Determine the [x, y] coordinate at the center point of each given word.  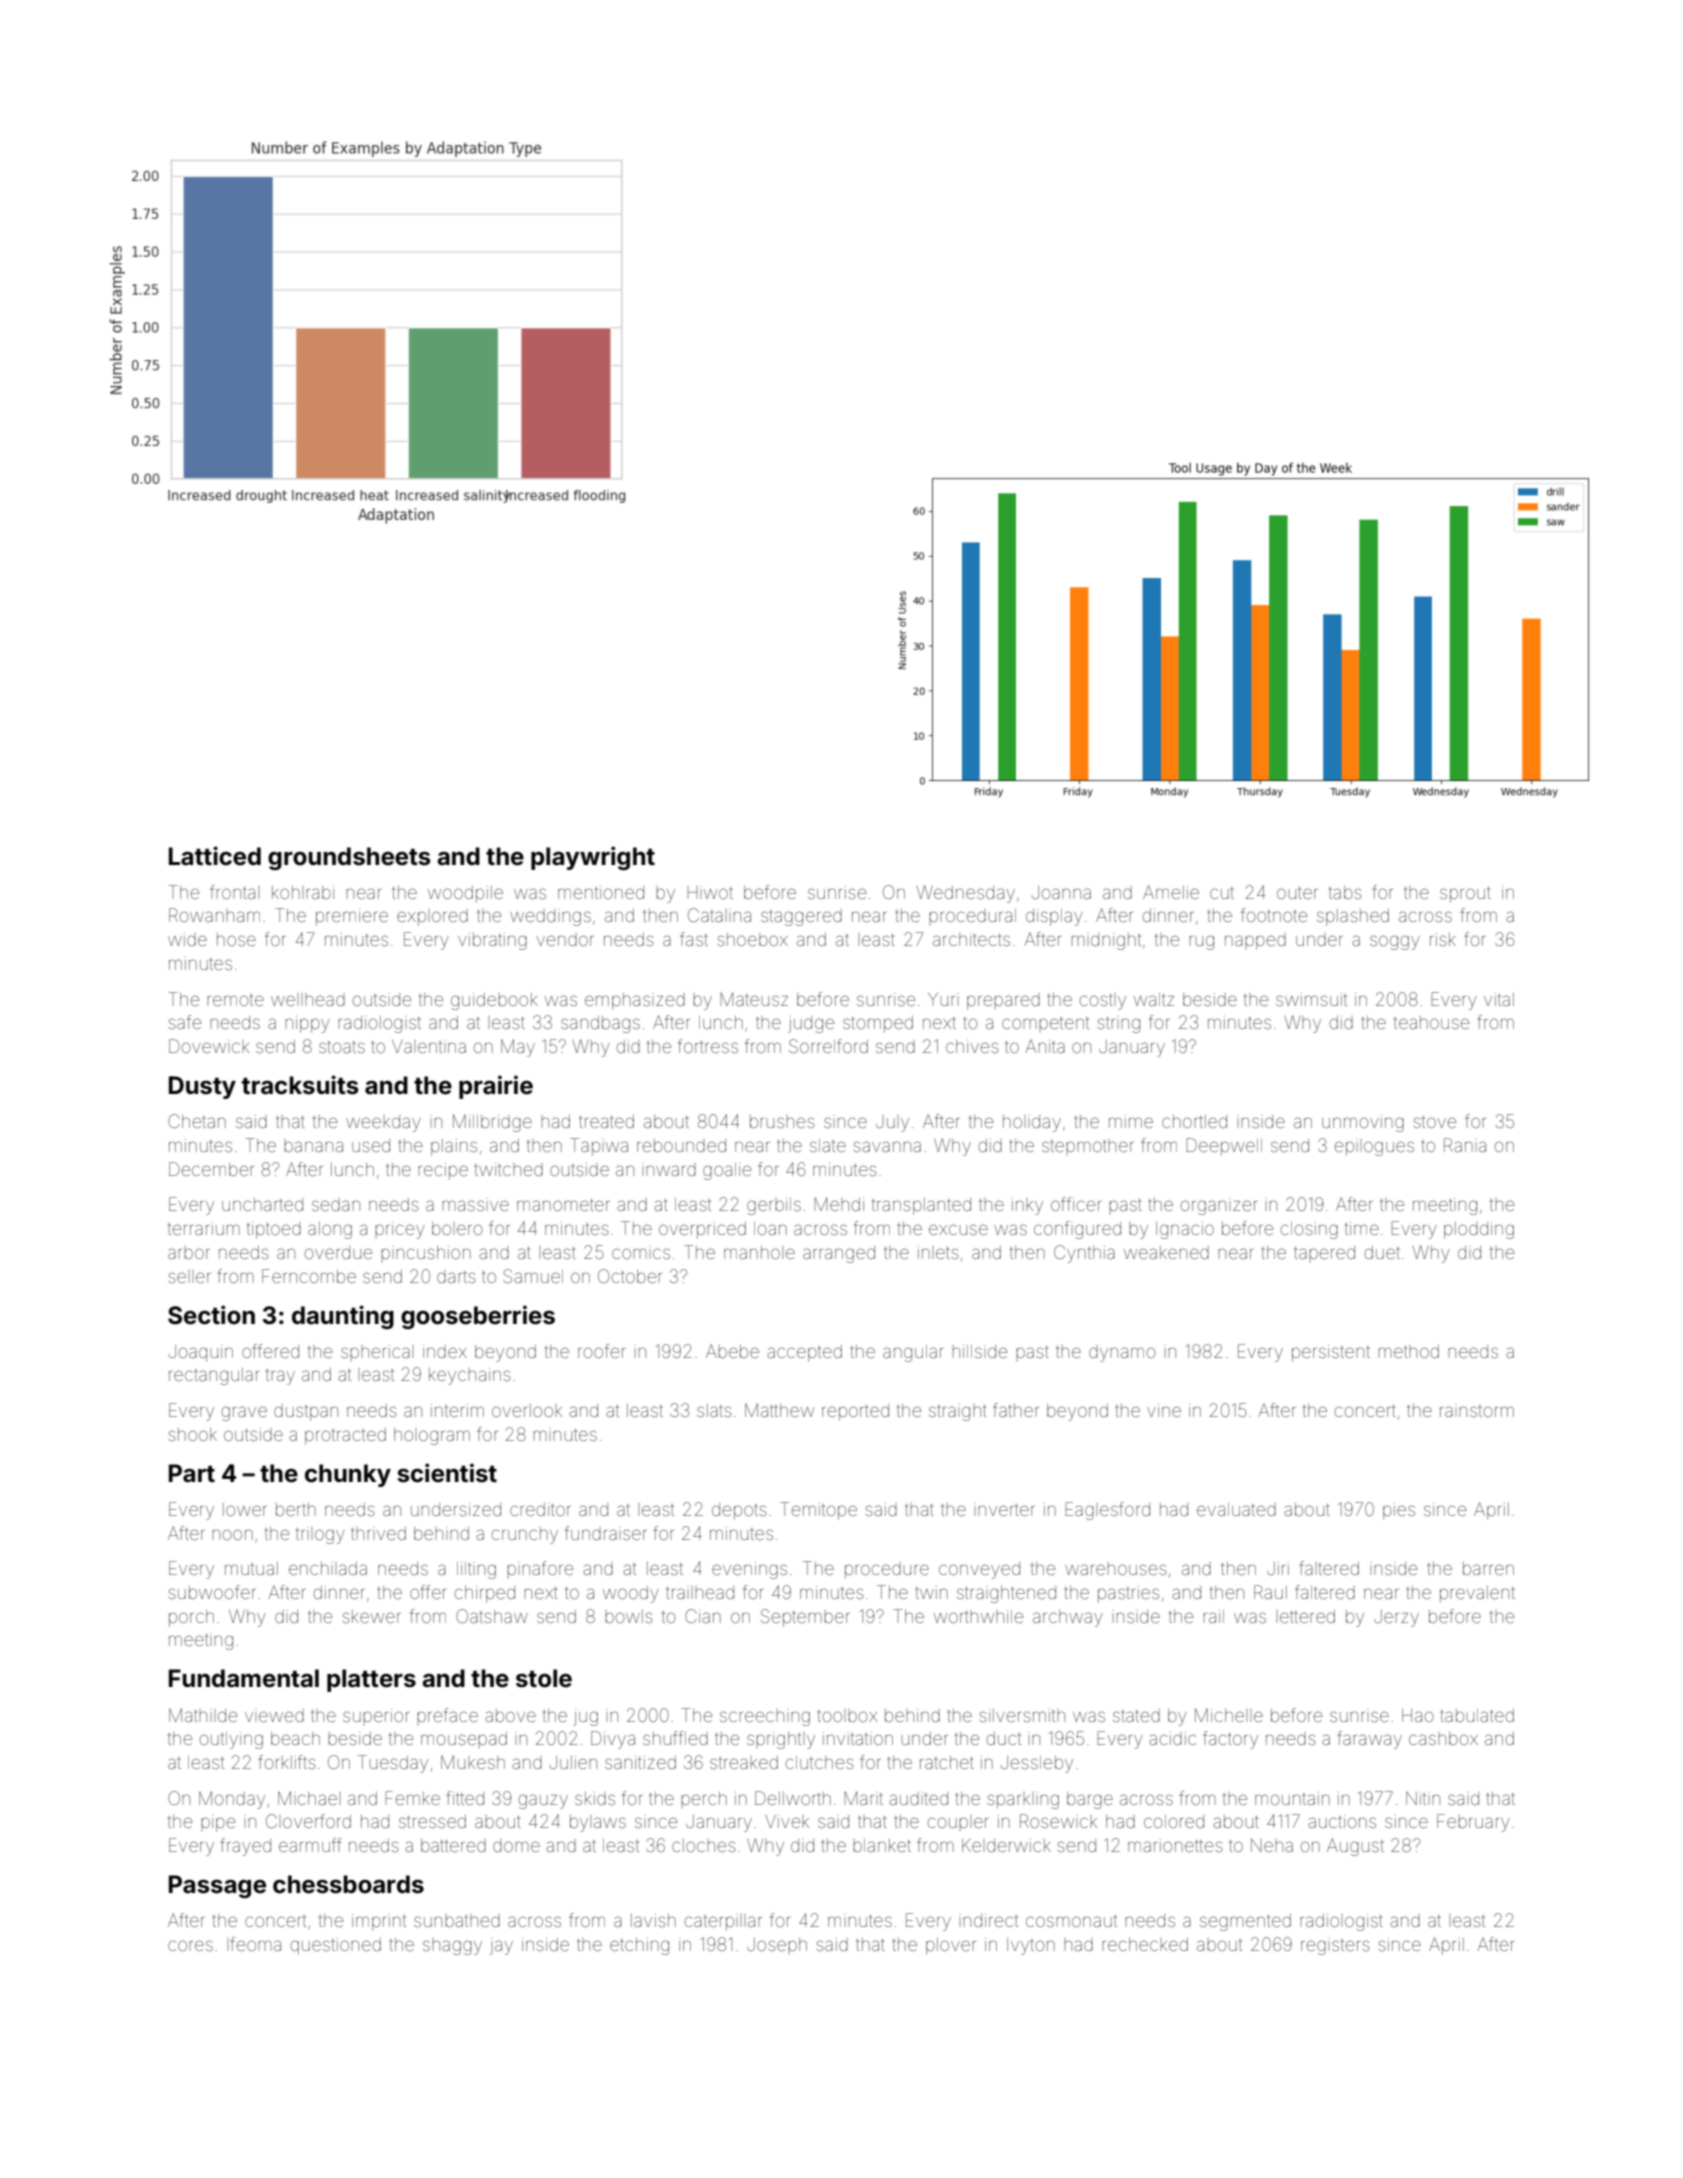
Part [192, 1473]
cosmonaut [1071, 1921]
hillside [979, 1351]
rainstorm [1477, 1411]
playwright [593, 858]
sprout [1465, 895]
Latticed [215, 856]
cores [190, 1945]
